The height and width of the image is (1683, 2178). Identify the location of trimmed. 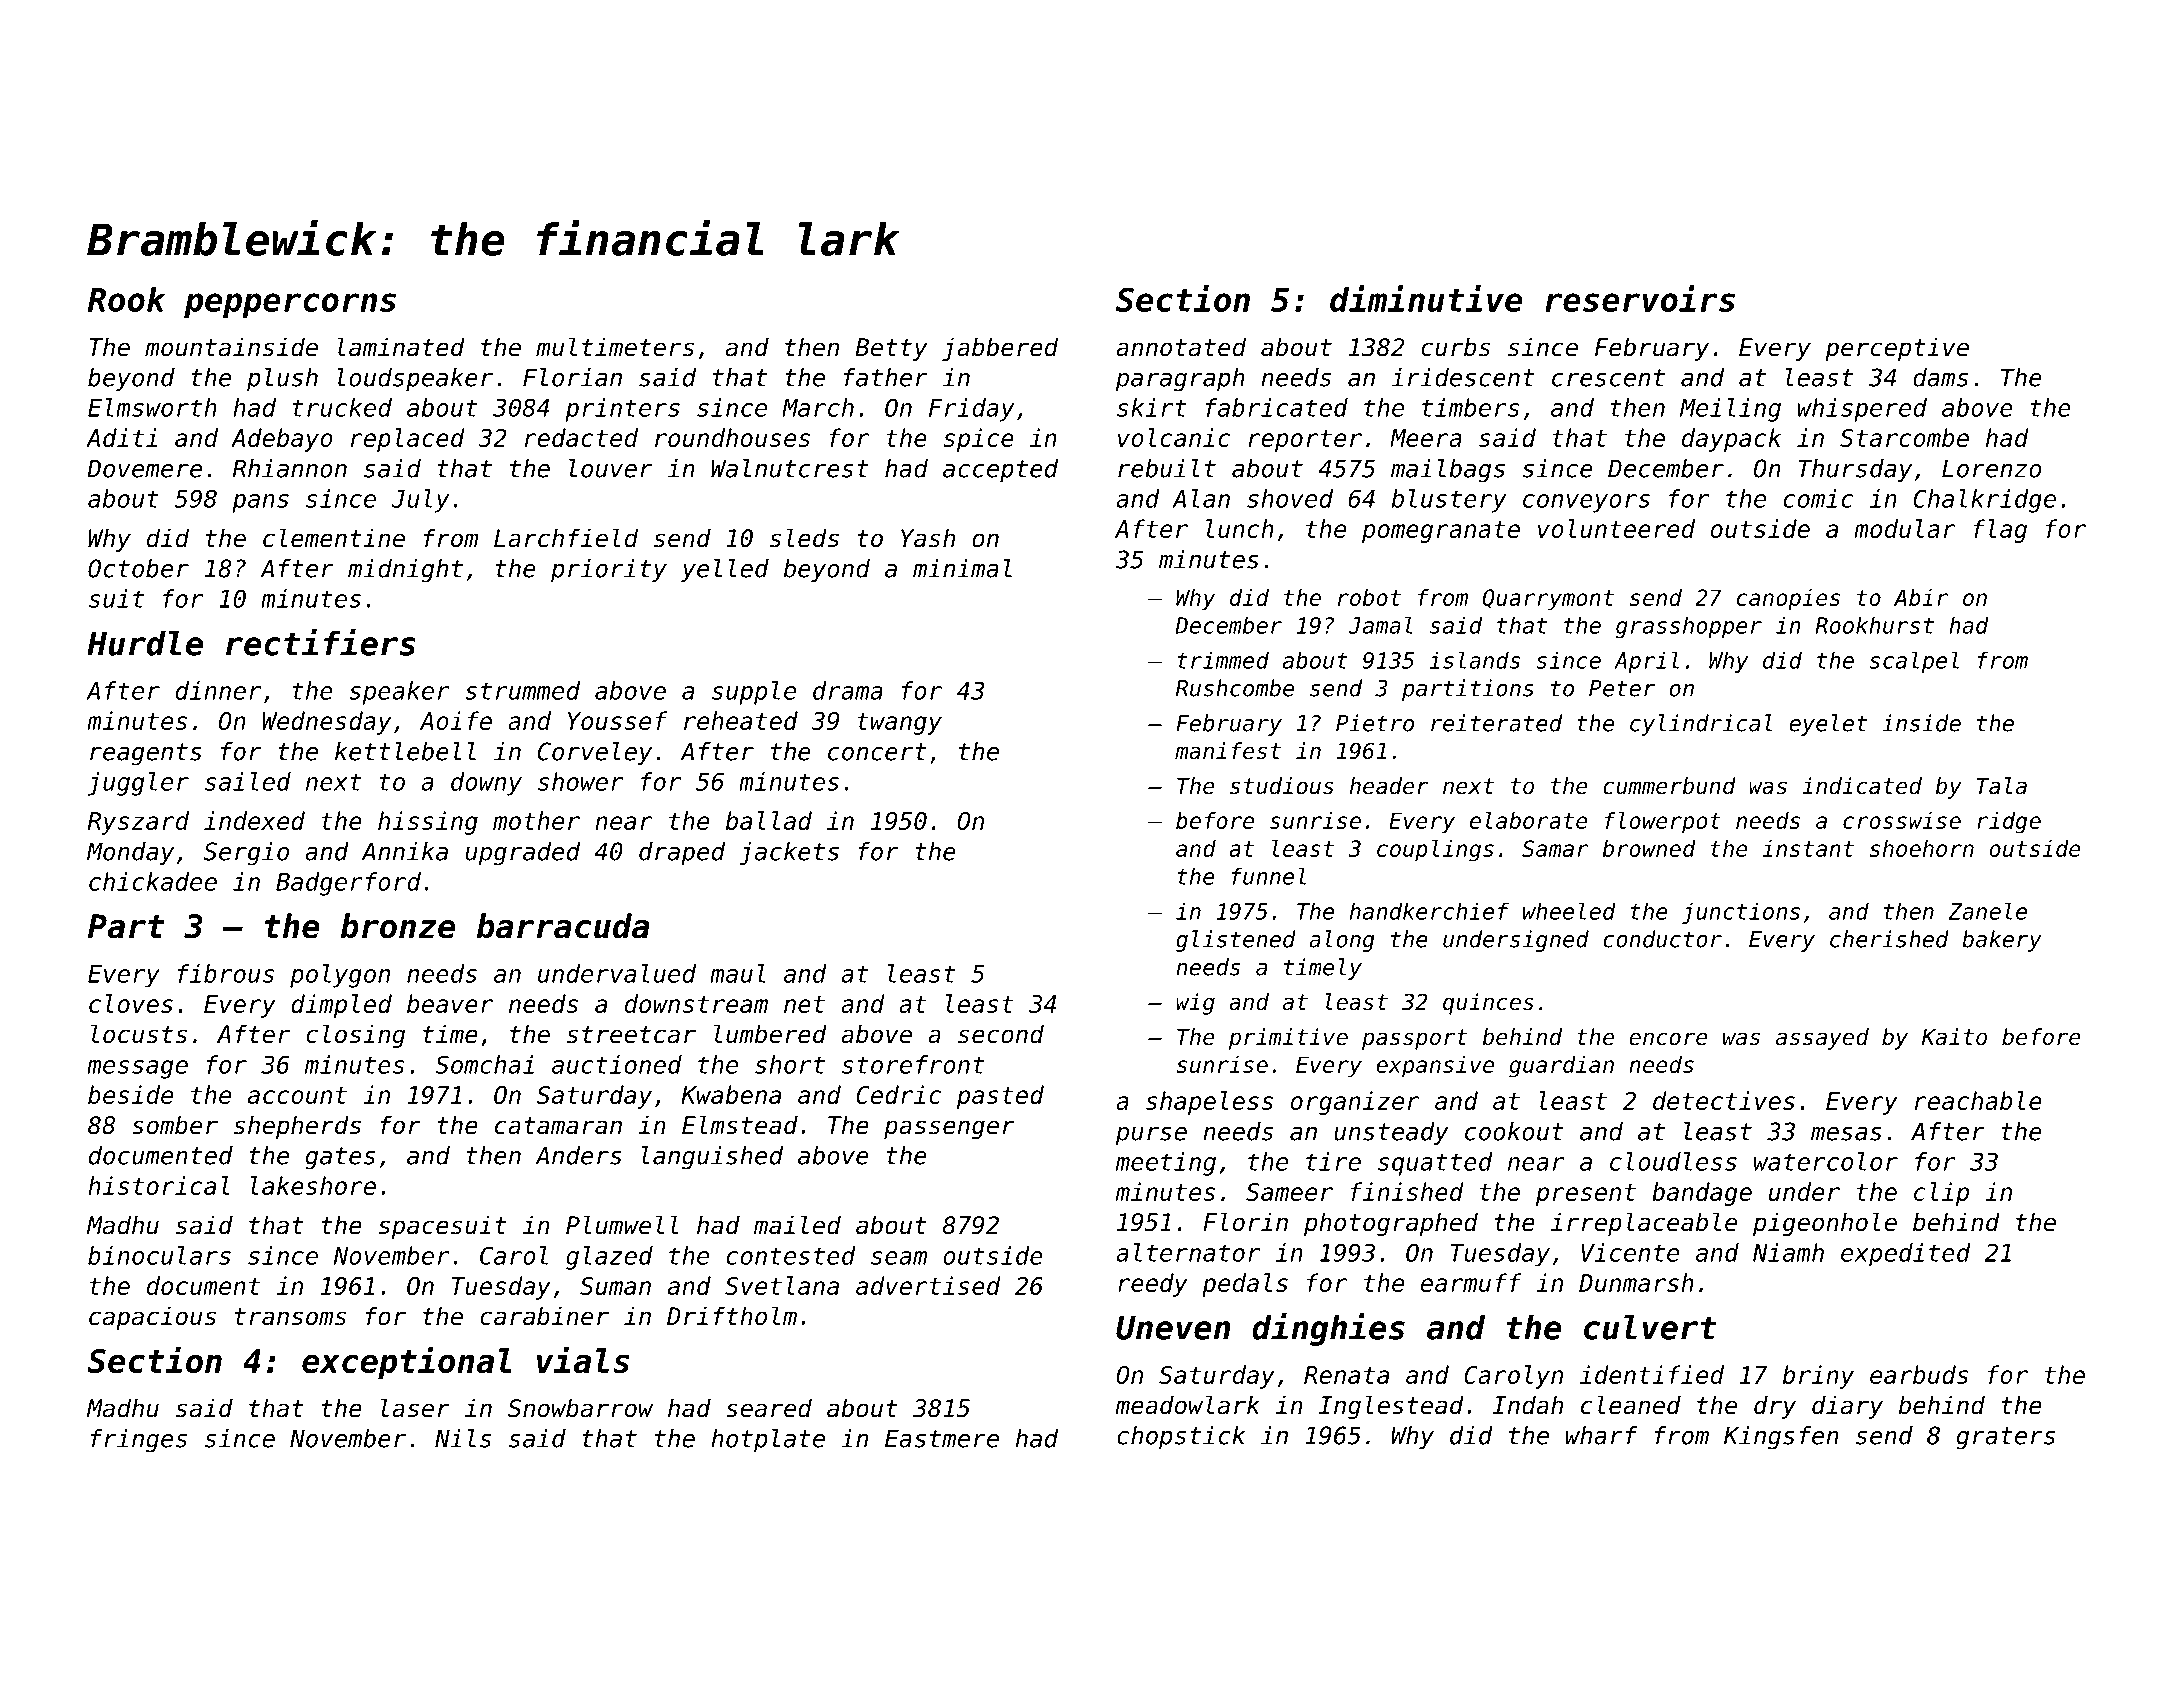
(1223, 660).
